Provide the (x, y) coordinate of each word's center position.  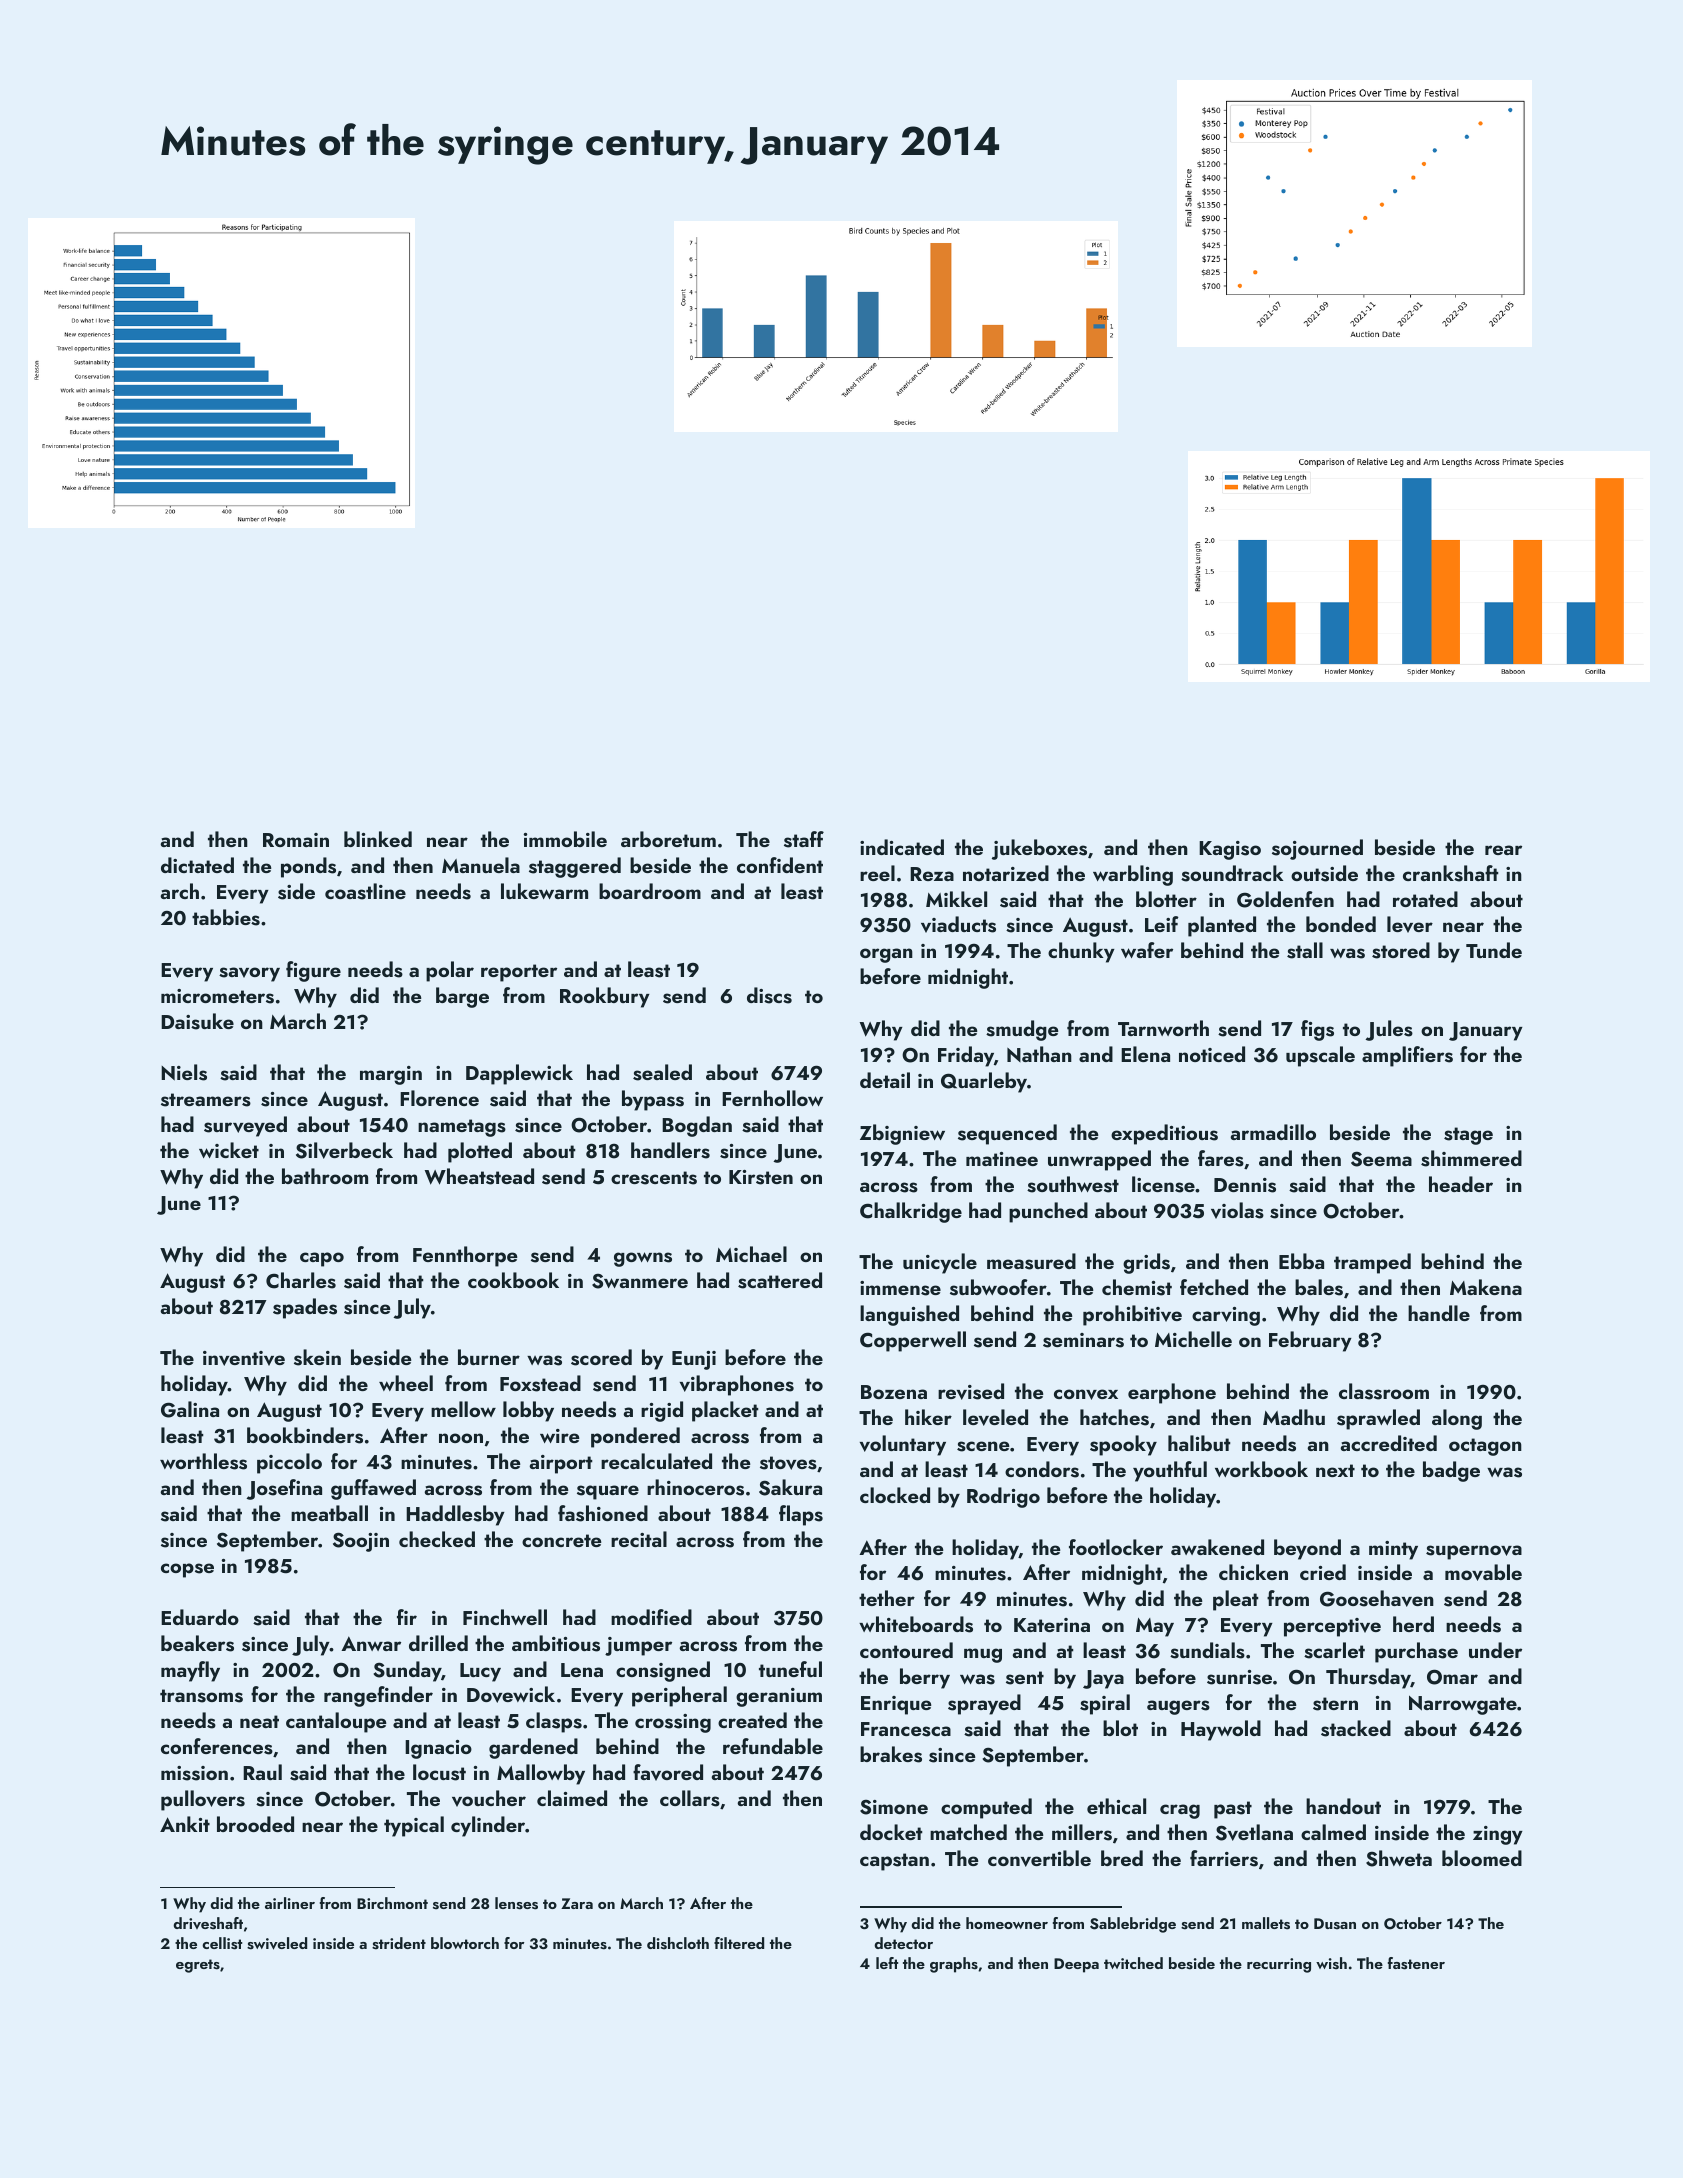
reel (877, 873)
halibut (1199, 1443)
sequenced (1007, 1134)
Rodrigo (1003, 1497)
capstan (894, 1862)
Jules (1389, 1030)
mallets (1266, 1923)
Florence (439, 1098)
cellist (222, 1943)
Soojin (361, 1542)
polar (450, 971)
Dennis (1245, 1185)
